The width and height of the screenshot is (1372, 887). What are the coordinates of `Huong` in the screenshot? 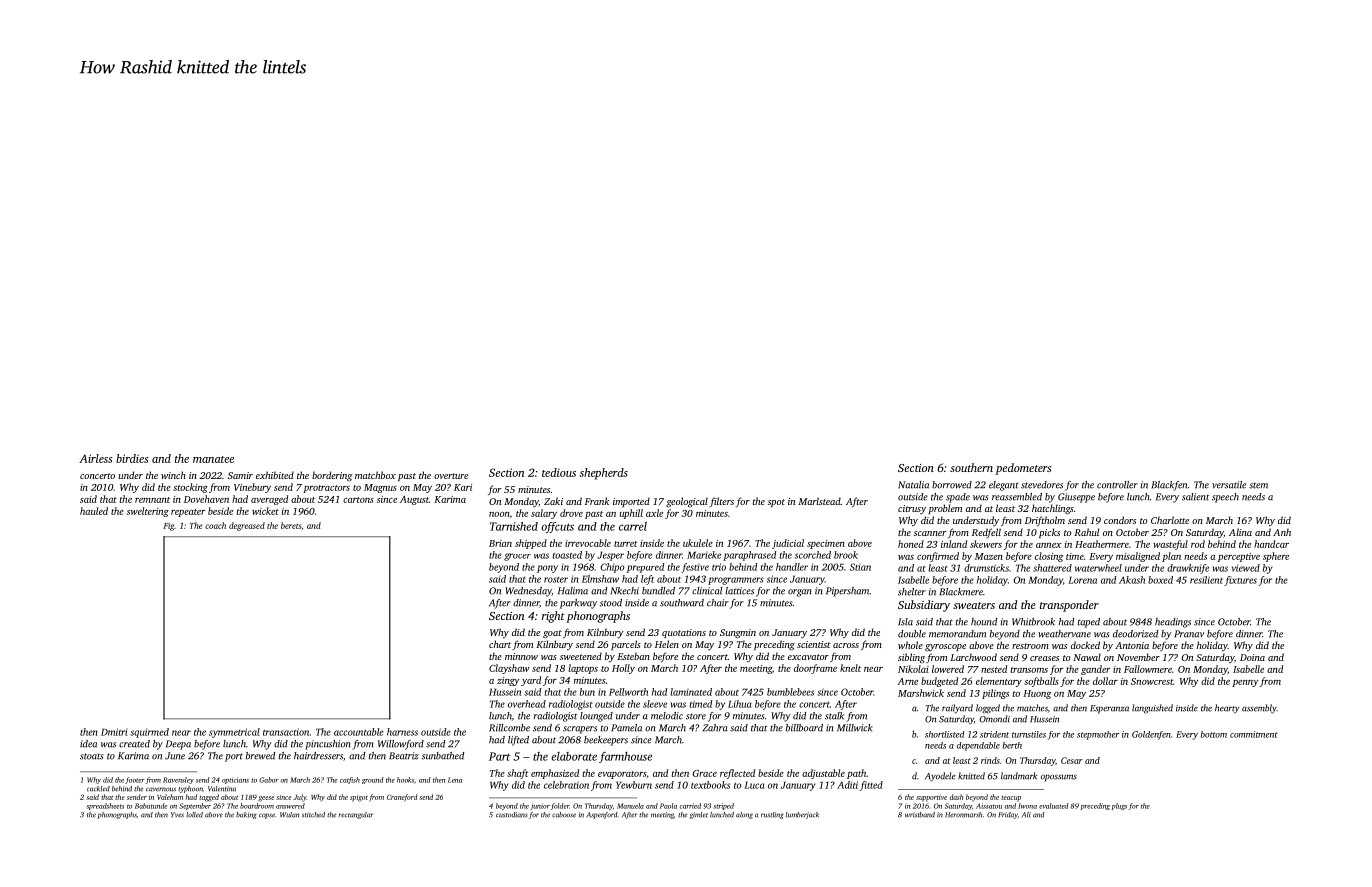 It's located at (1037, 694).
